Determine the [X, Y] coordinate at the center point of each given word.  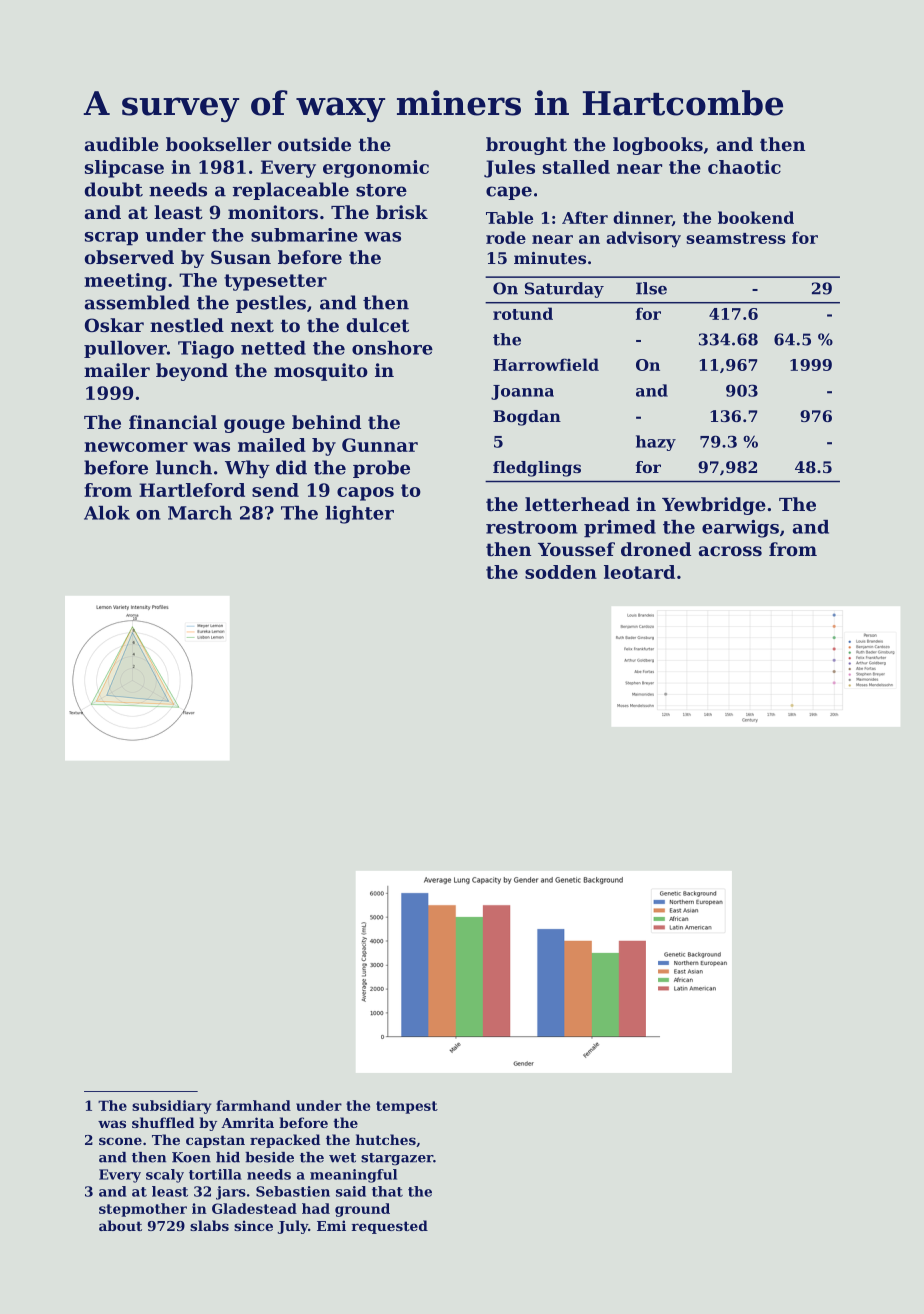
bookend [756, 217]
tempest [407, 1107]
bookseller [218, 144]
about [120, 1225]
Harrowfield [546, 364]
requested [390, 1227]
